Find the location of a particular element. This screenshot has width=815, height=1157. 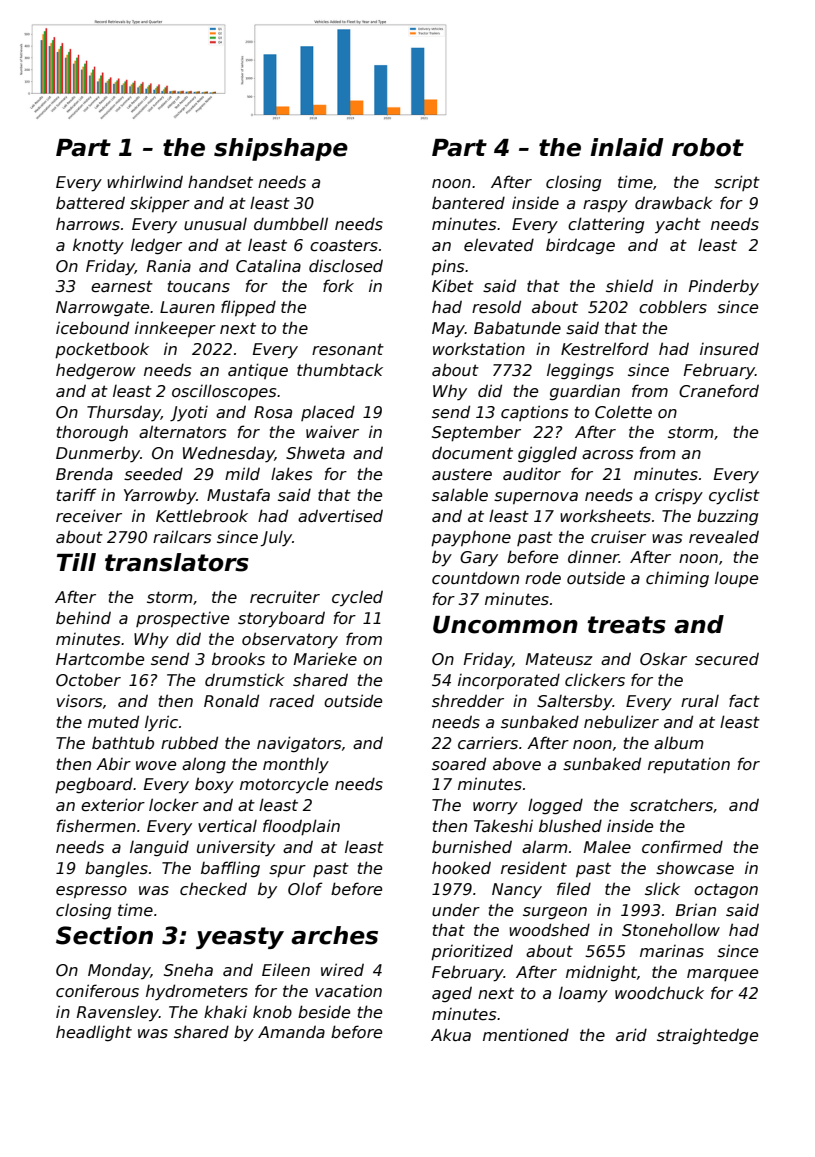

Amanda is located at coordinates (291, 1031).
